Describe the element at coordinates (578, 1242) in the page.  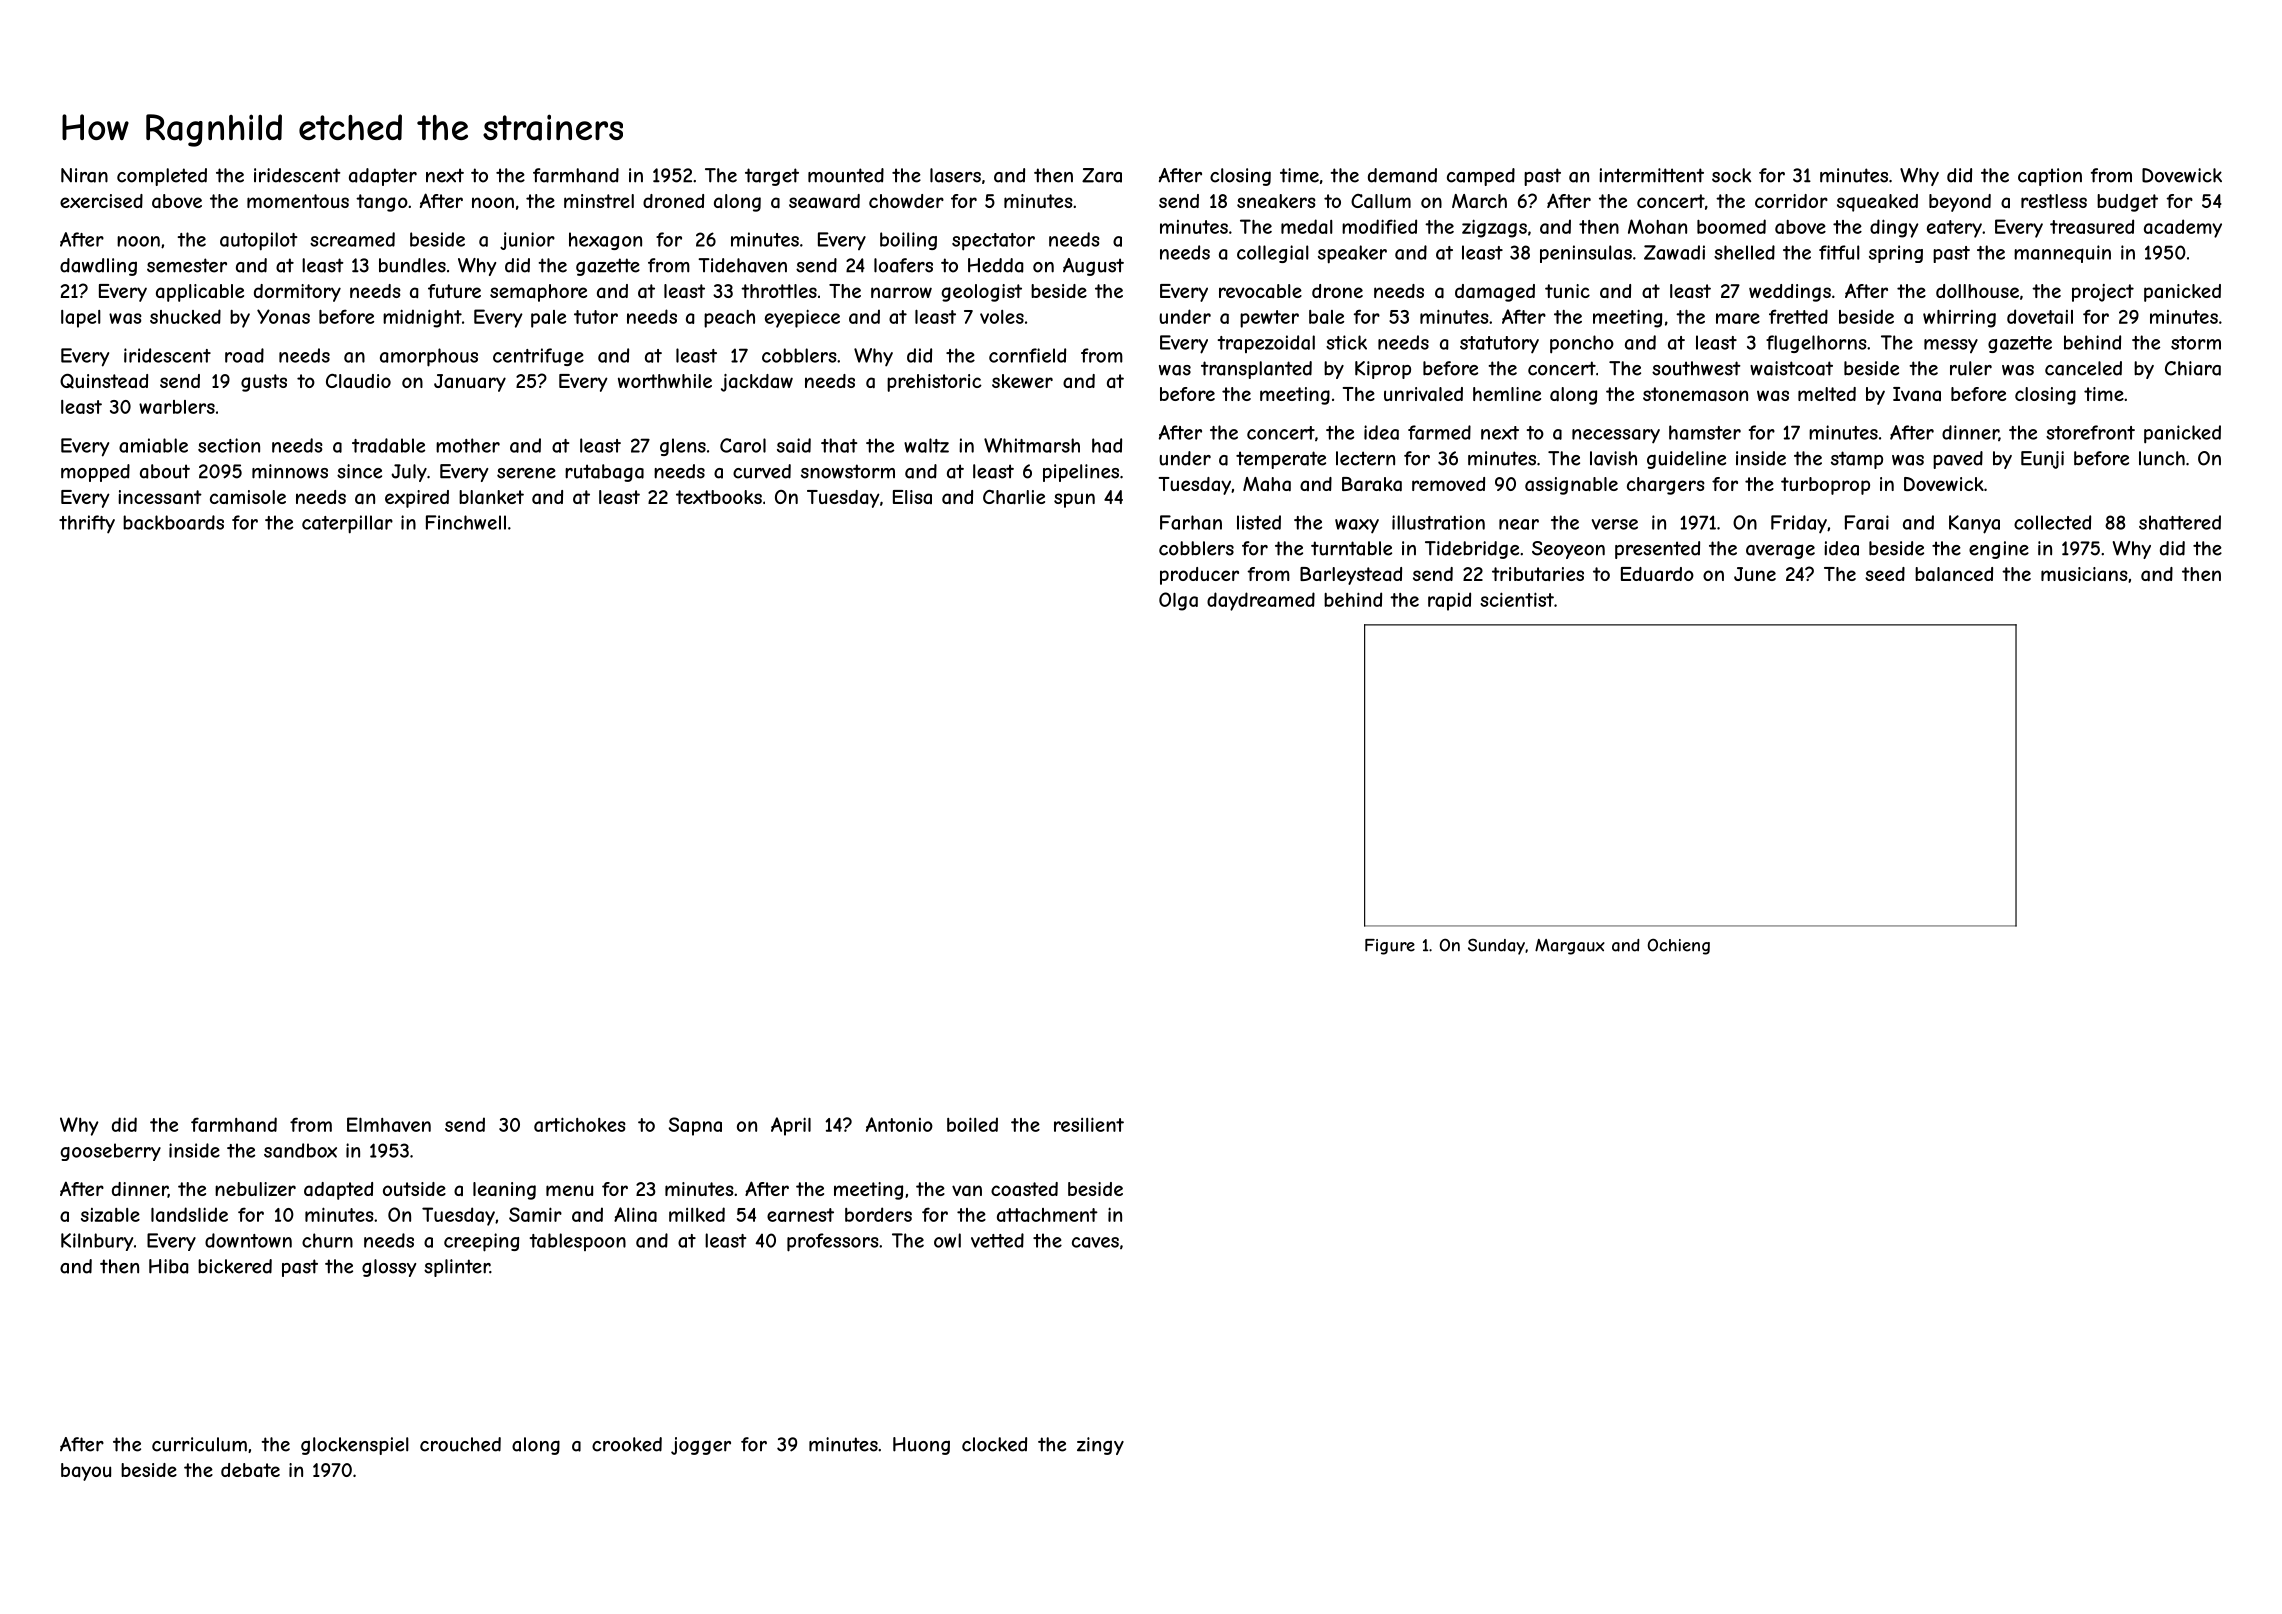
I see `tablespoon` at that location.
